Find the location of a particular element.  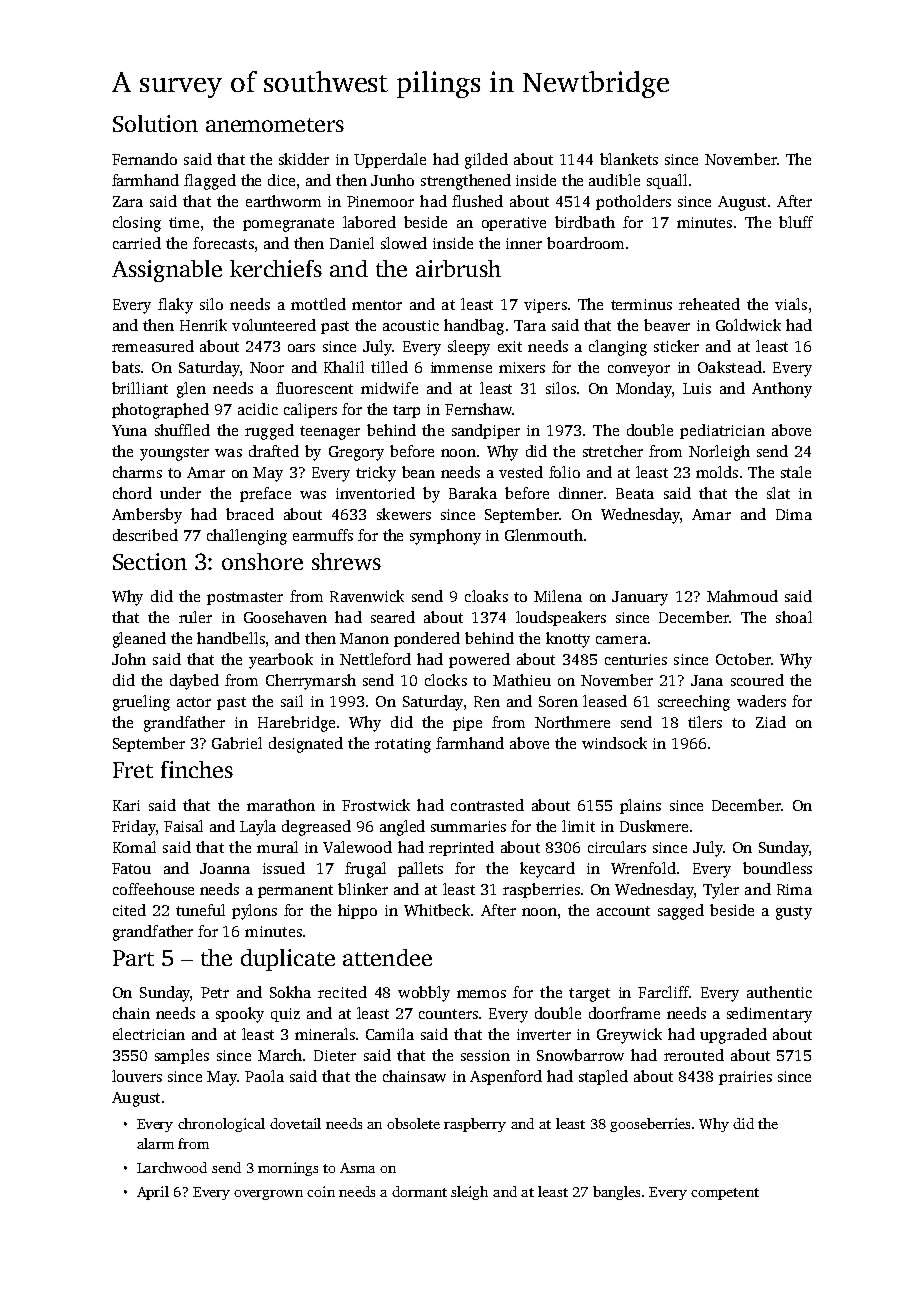

anemometers is located at coordinates (275, 125).
